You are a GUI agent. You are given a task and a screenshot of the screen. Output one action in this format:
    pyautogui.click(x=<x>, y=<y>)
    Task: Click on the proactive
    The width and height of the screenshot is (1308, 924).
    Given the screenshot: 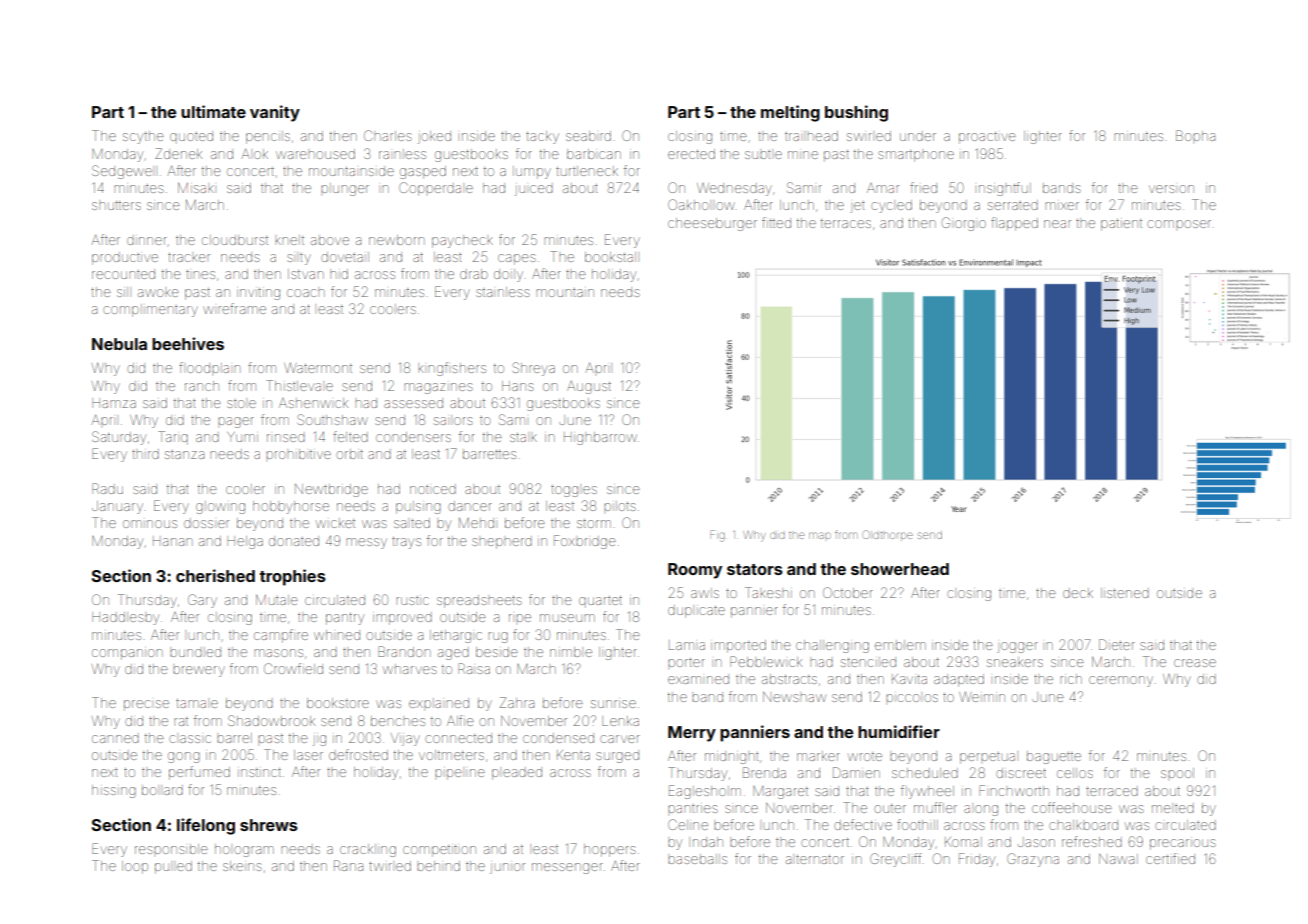 What is the action you would take?
    pyautogui.click(x=987, y=137)
